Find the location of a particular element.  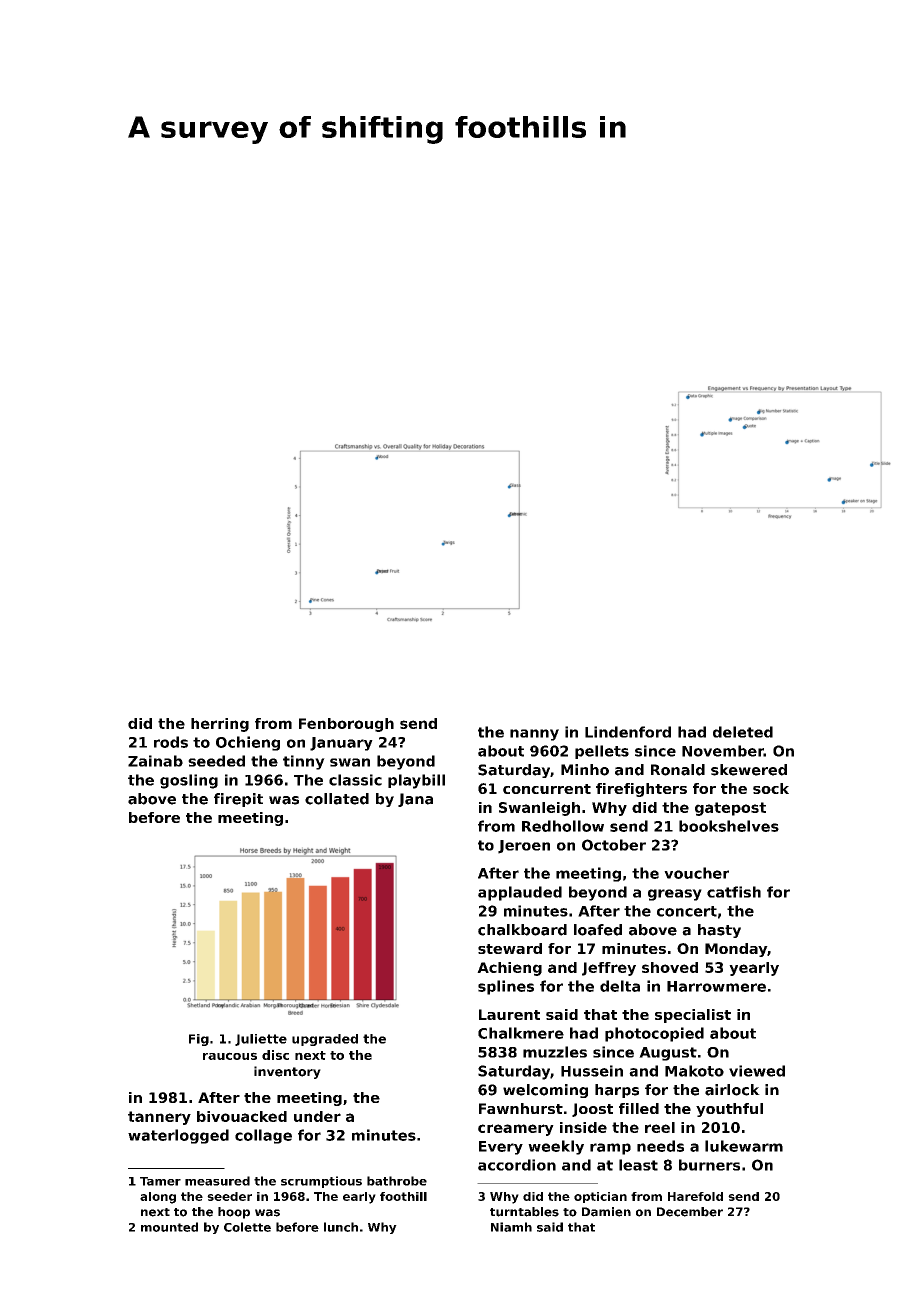

steward is located at coordinates (510, 948).
